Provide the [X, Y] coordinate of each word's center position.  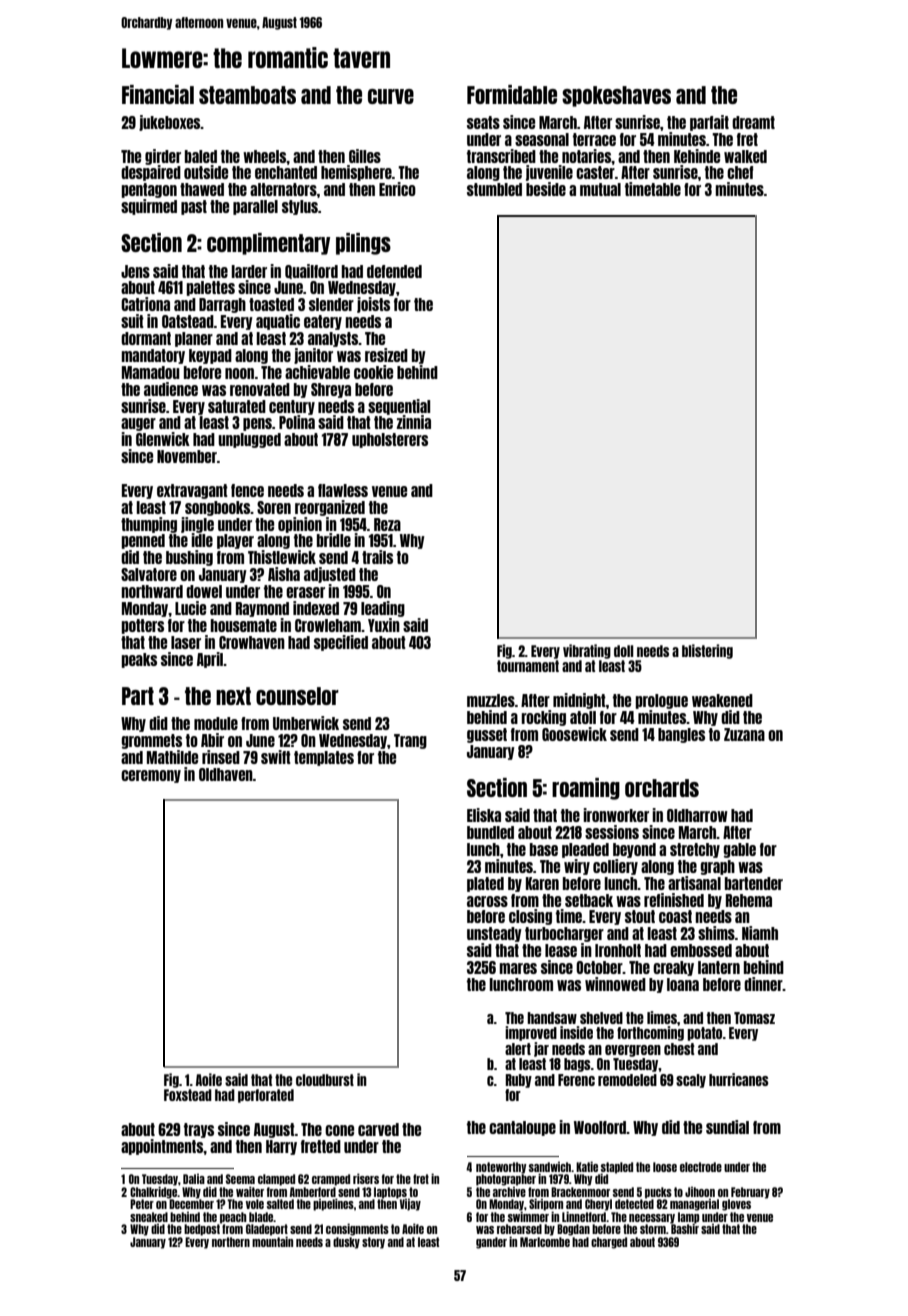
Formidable [512, 94]
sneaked [149, 1217]
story [373, 1243]
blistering [707, 651]
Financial [158, 94]
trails [377, 557]
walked [745, 156]
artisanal [694, 883]
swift [276, 757]
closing [530, 917]
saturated [237, 406]
